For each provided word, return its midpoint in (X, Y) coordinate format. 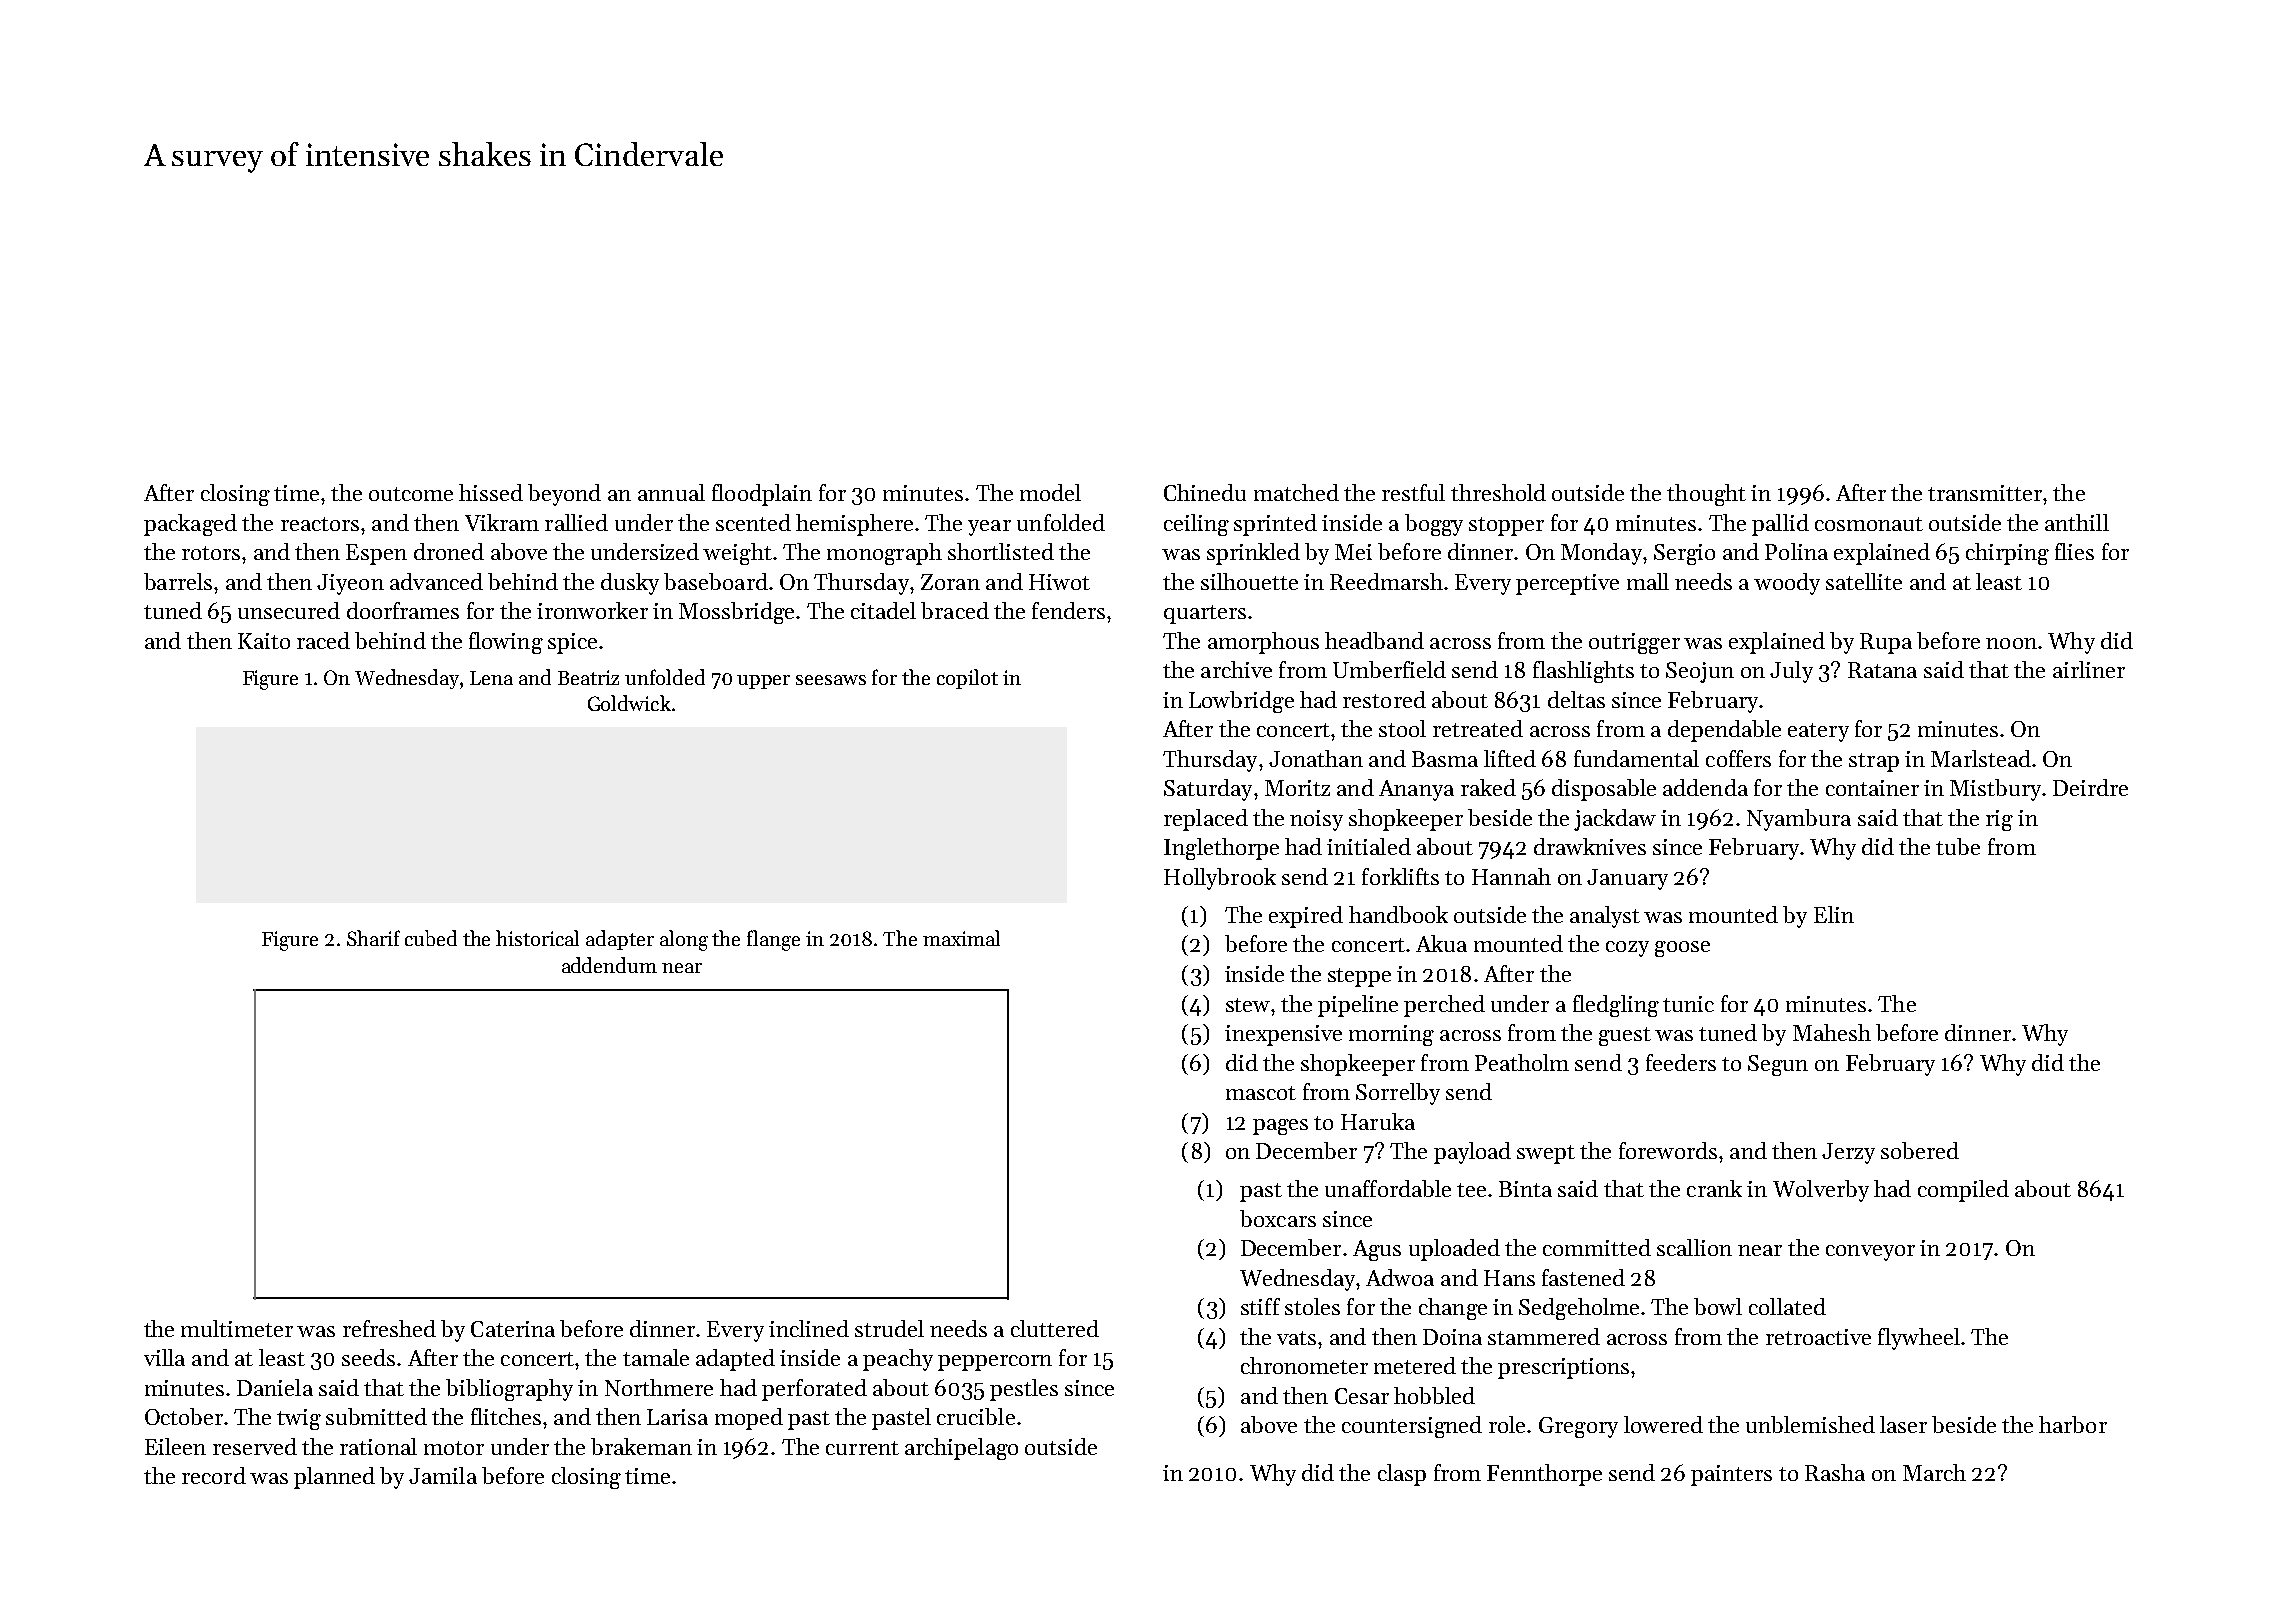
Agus (1377, 1250)
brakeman (641, 1446)
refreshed (389, 1328)
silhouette (1249, 581)
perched (1444, 1006)
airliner (2089, 669)
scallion (1694, 1247)
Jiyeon (350, 584)
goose (1682, 949)
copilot (967, 679)
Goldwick (629, 703)
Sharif (373, 938)
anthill (2077, 522)
